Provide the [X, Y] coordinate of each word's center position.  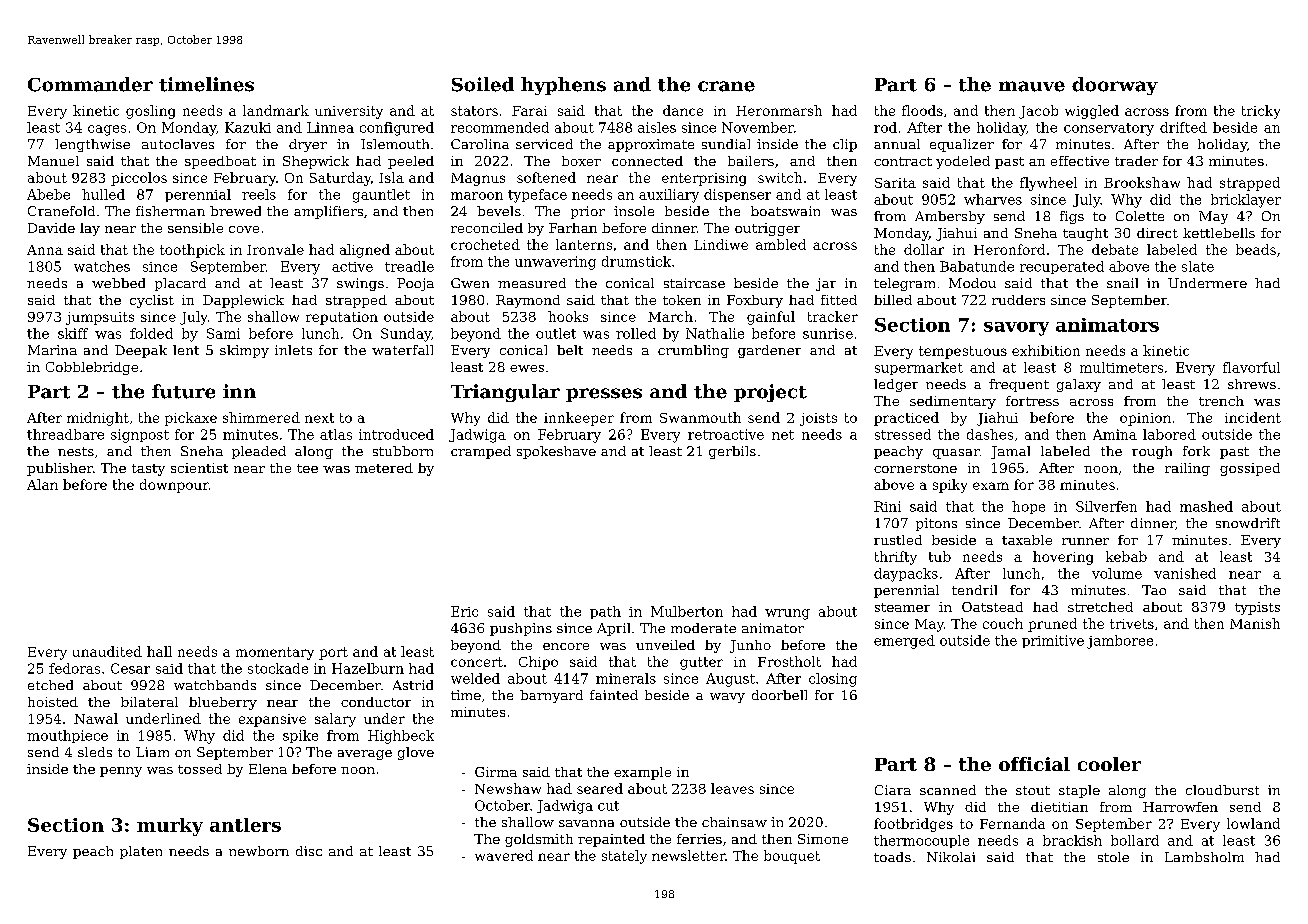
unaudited [107, 651]
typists [1257, 608]
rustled [898, 540]
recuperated [1062, 267]
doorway [1115, 86]
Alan [42, 484]
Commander [90, 84]
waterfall [402, 350]
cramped [481, 452]
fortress [1032, 401]
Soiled [483, 84]
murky [170, 827]
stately [624, 857]
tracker [833, 316]
